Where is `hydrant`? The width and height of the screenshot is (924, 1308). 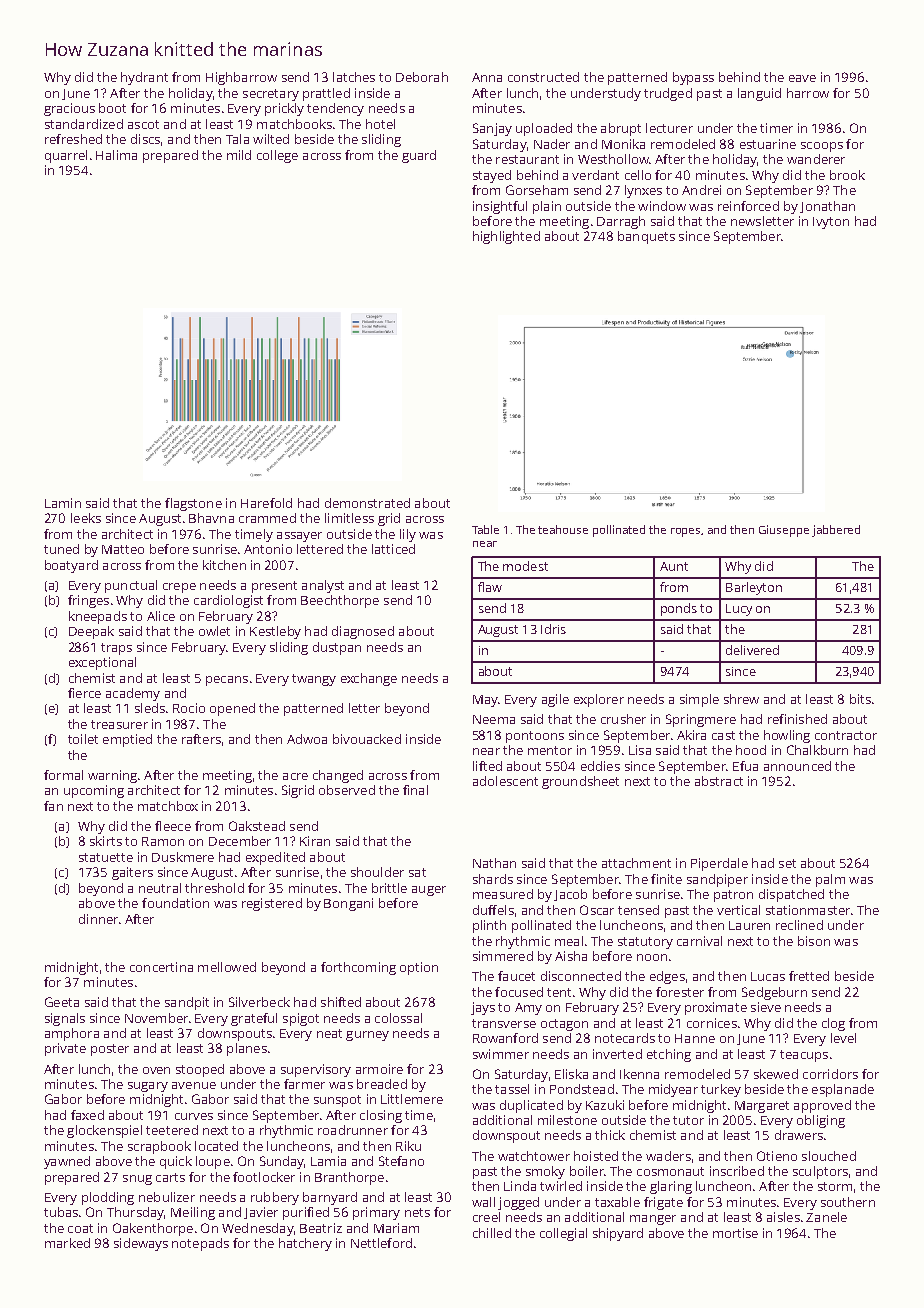
hydrant is located at coordinates (144, 78).
